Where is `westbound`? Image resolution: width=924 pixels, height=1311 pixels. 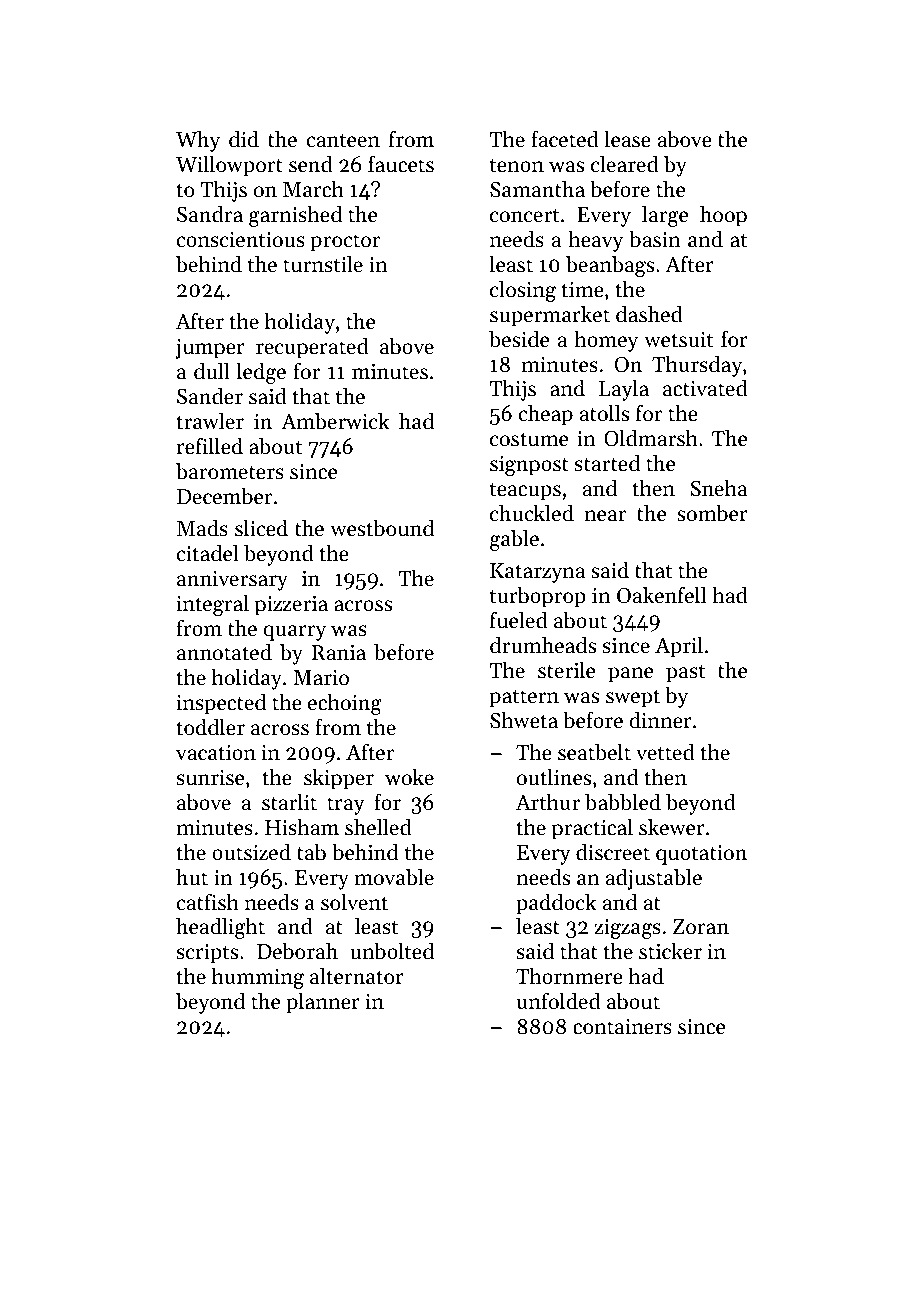 westbound is located at coordinates (382, 528).
